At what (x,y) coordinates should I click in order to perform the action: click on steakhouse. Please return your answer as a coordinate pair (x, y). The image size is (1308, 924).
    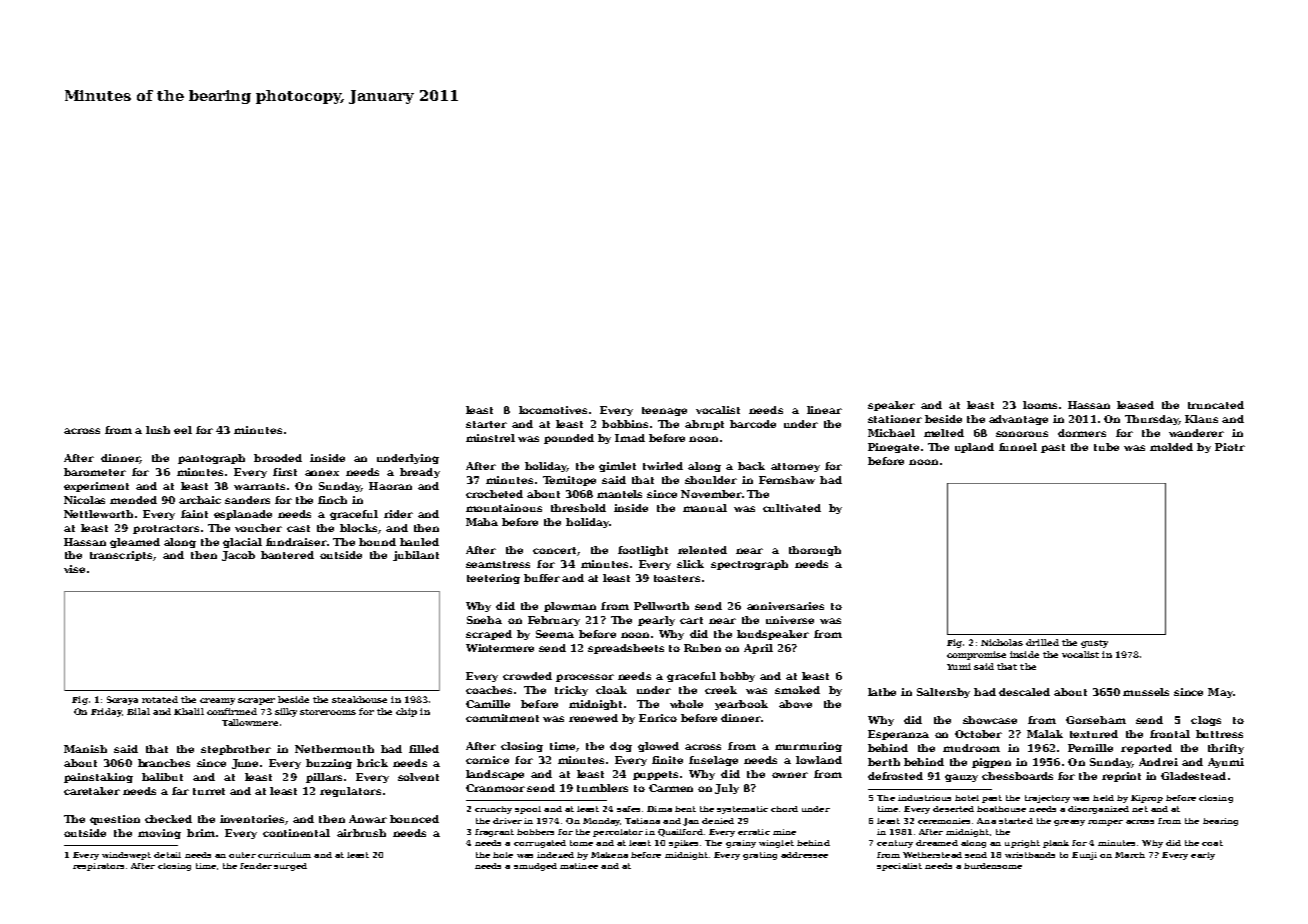
    Looking at the image, I should click on (359, 699).
